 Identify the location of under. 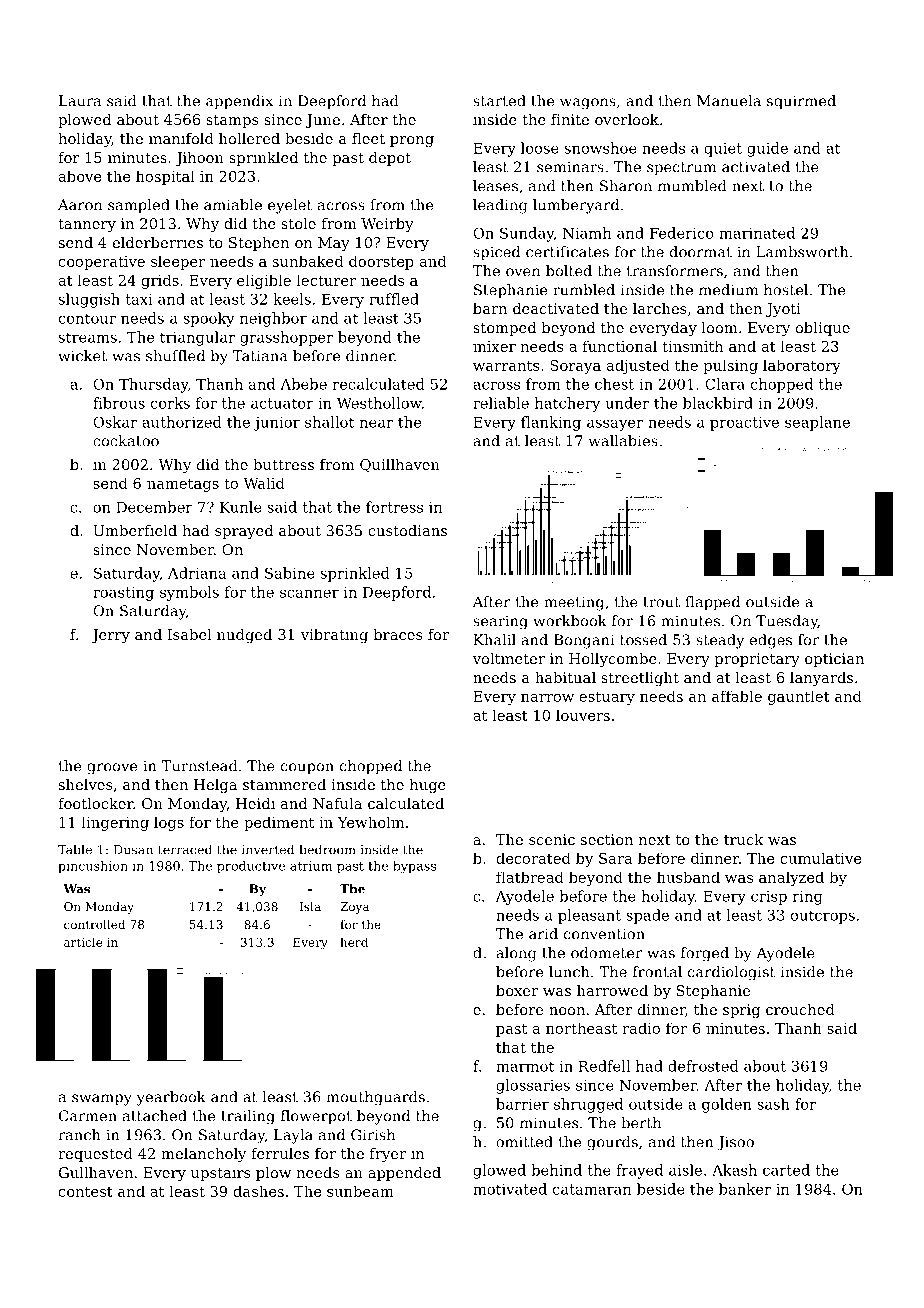
(627, 403).
